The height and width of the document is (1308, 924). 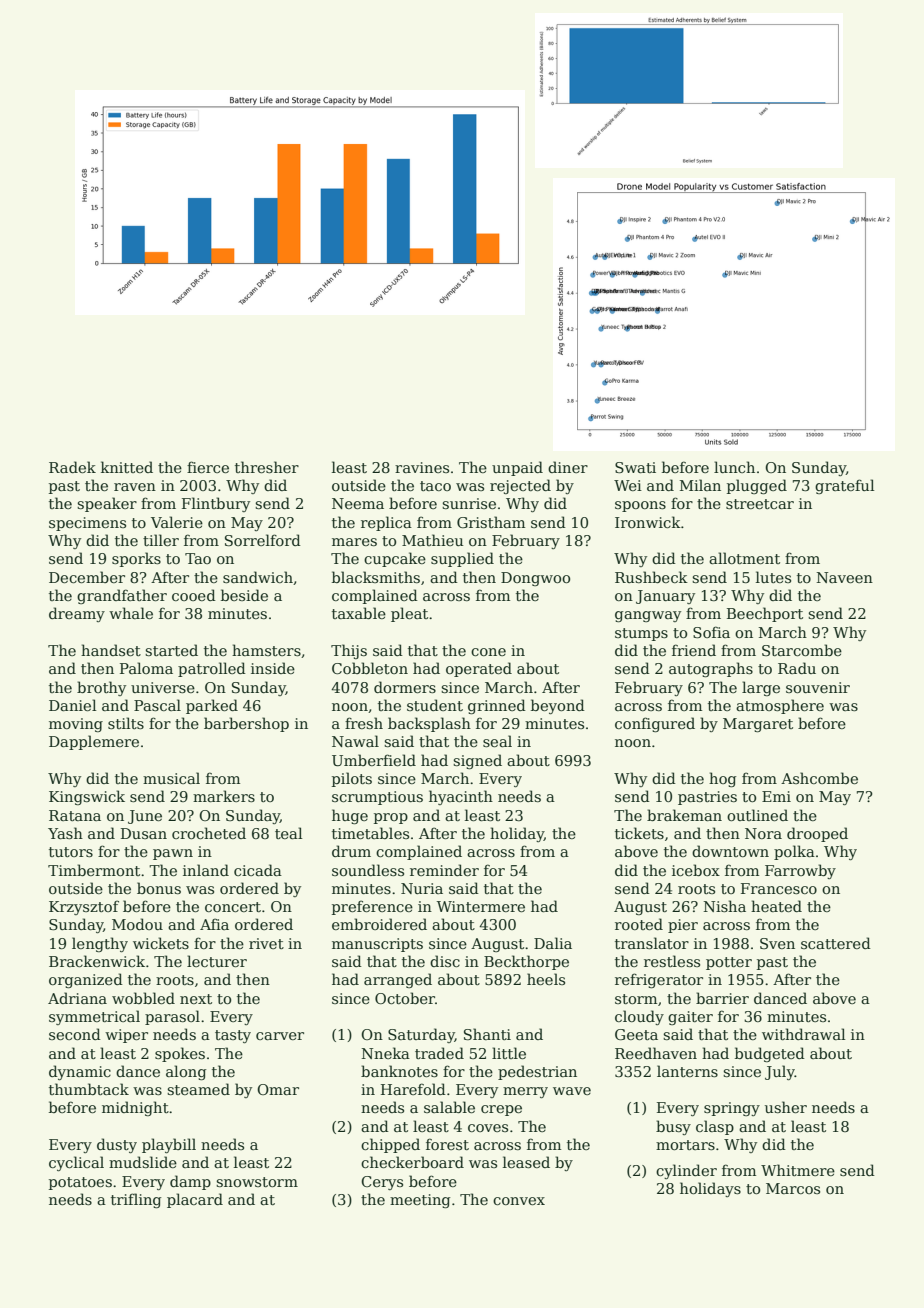 What do you see at coordinates (568, 467) in the document?
I see `diner` at bounding box center [568, 467].
